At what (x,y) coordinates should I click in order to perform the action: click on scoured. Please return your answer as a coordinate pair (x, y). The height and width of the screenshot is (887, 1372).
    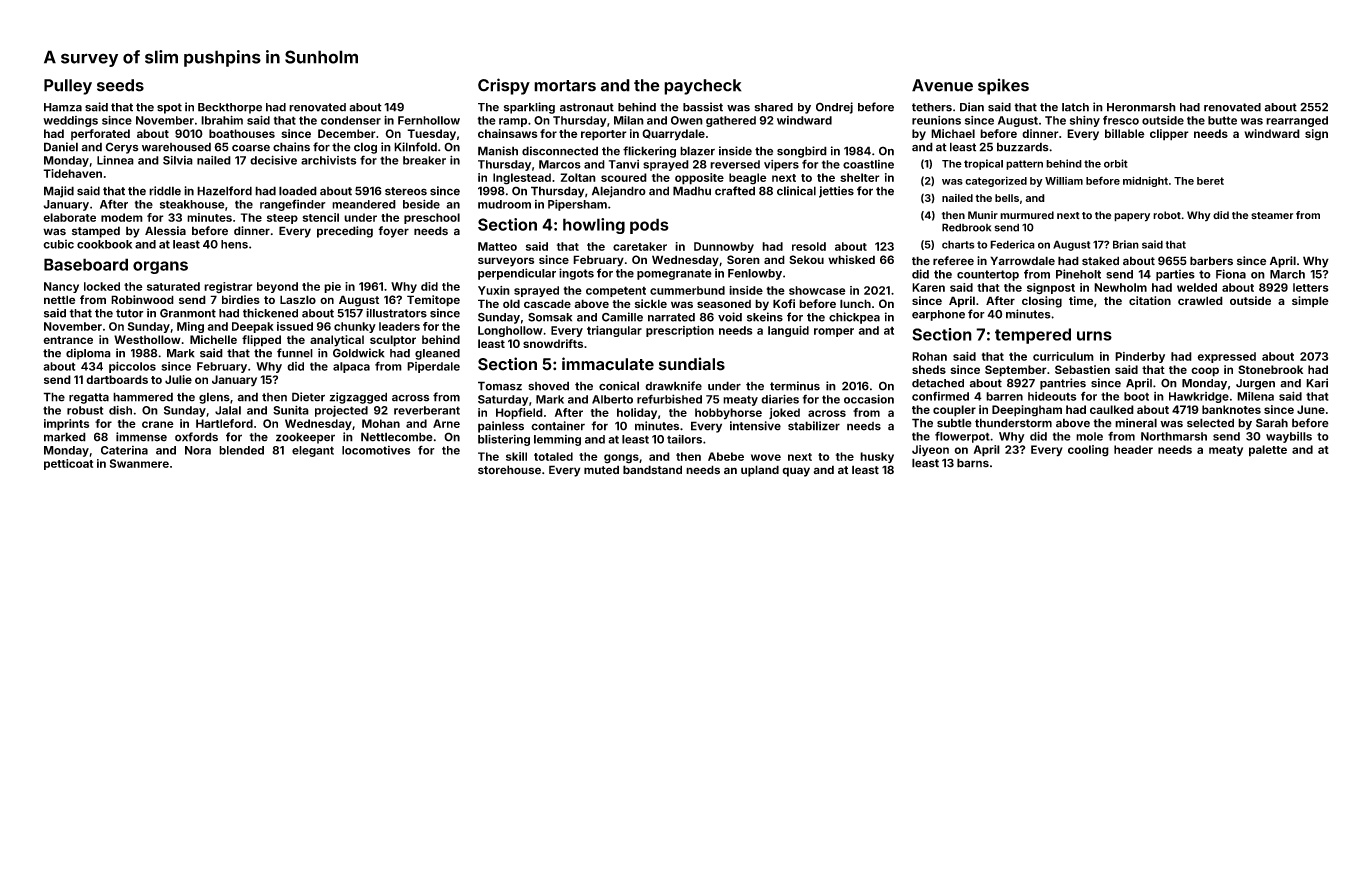
    Looking at the image, I should click on (624, 177).
